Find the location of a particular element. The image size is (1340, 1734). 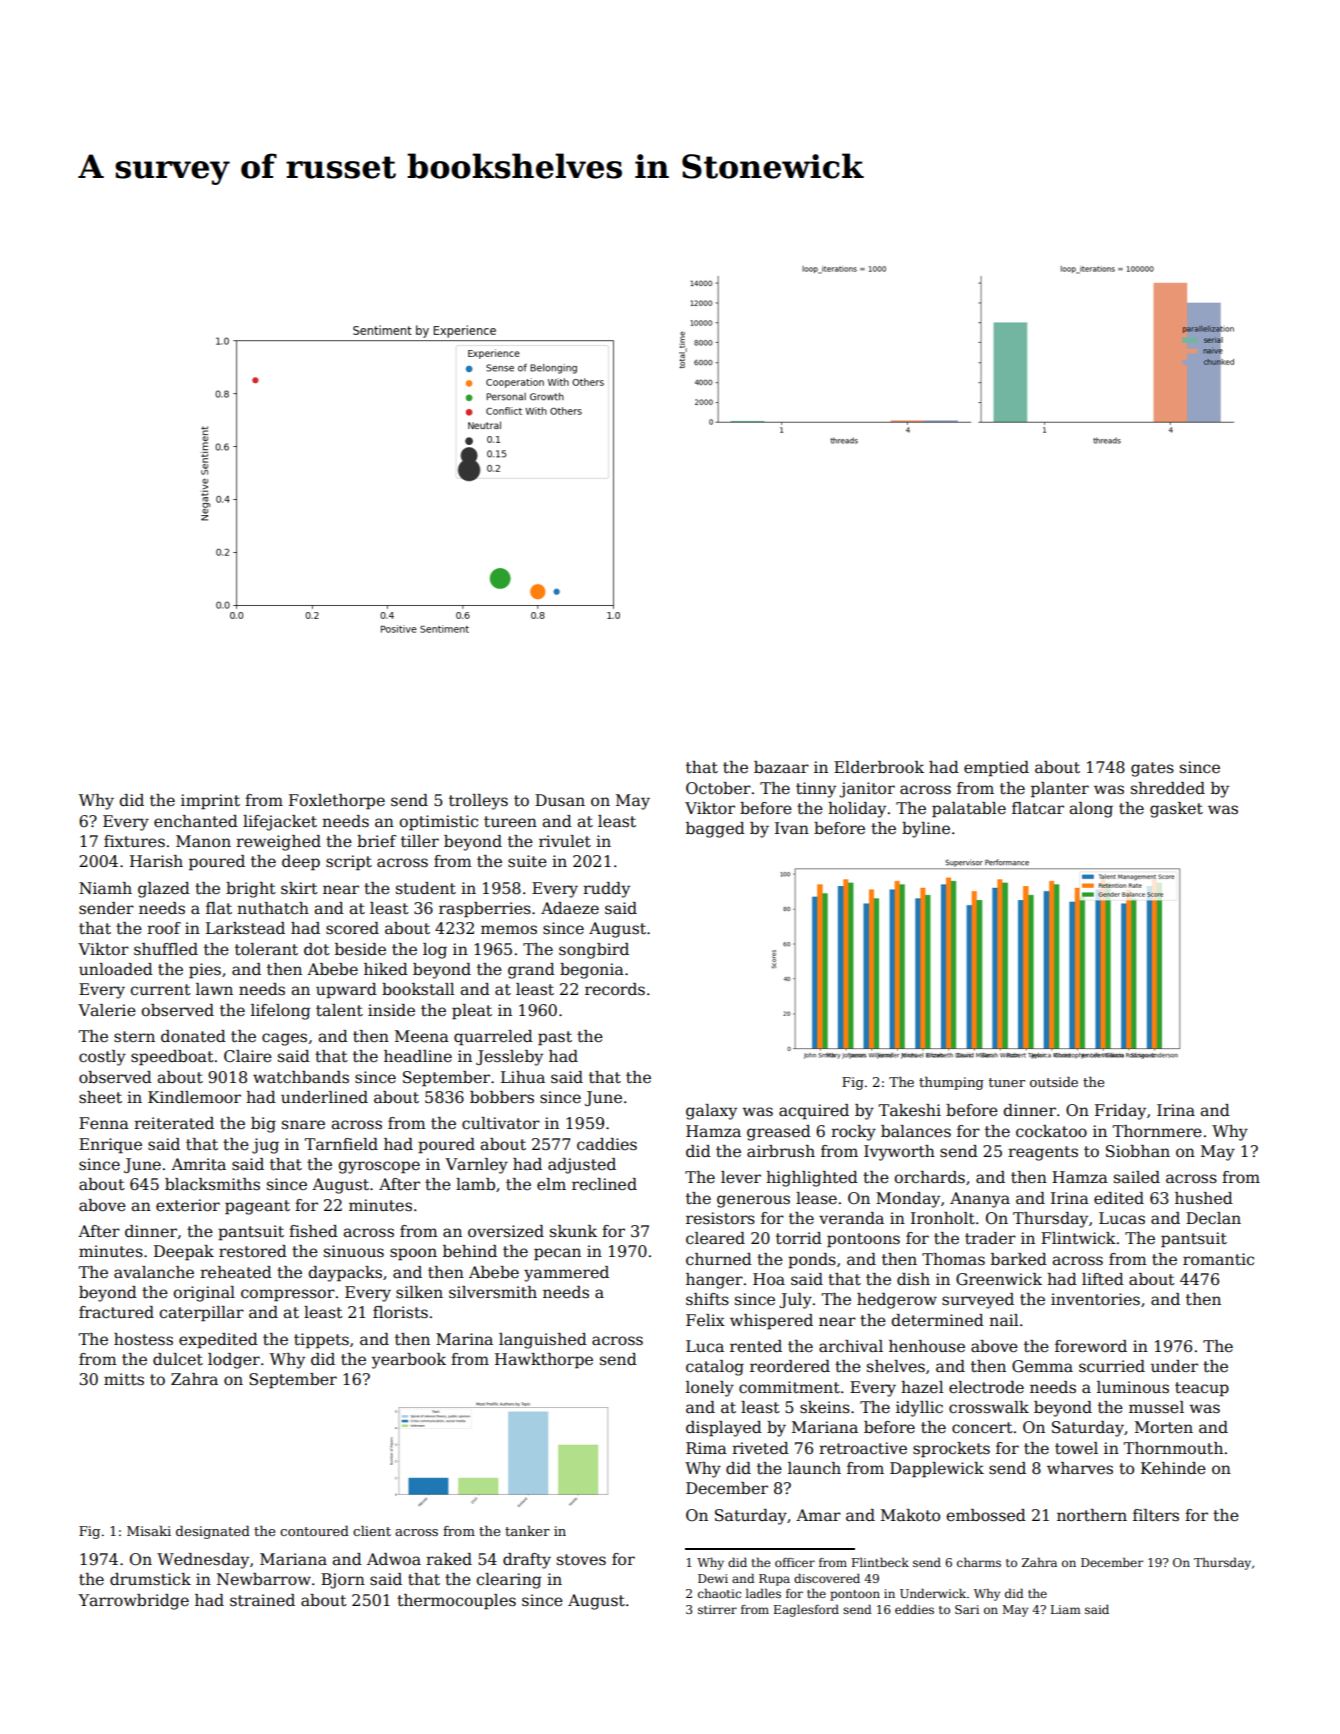

Sari is located at coordinates (967, 1609).
